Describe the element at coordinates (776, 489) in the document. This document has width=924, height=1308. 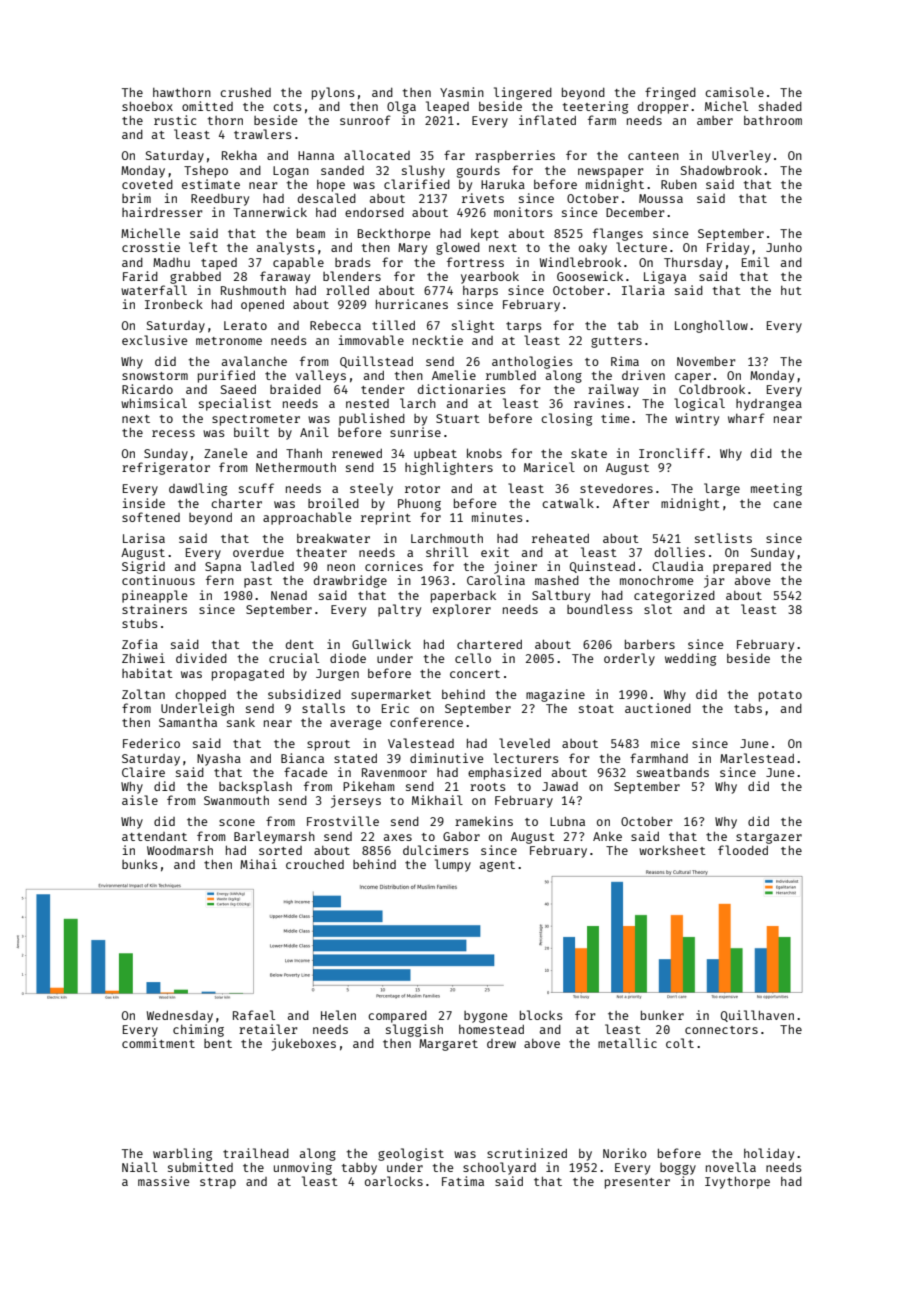
I see `meeting` at that location.
